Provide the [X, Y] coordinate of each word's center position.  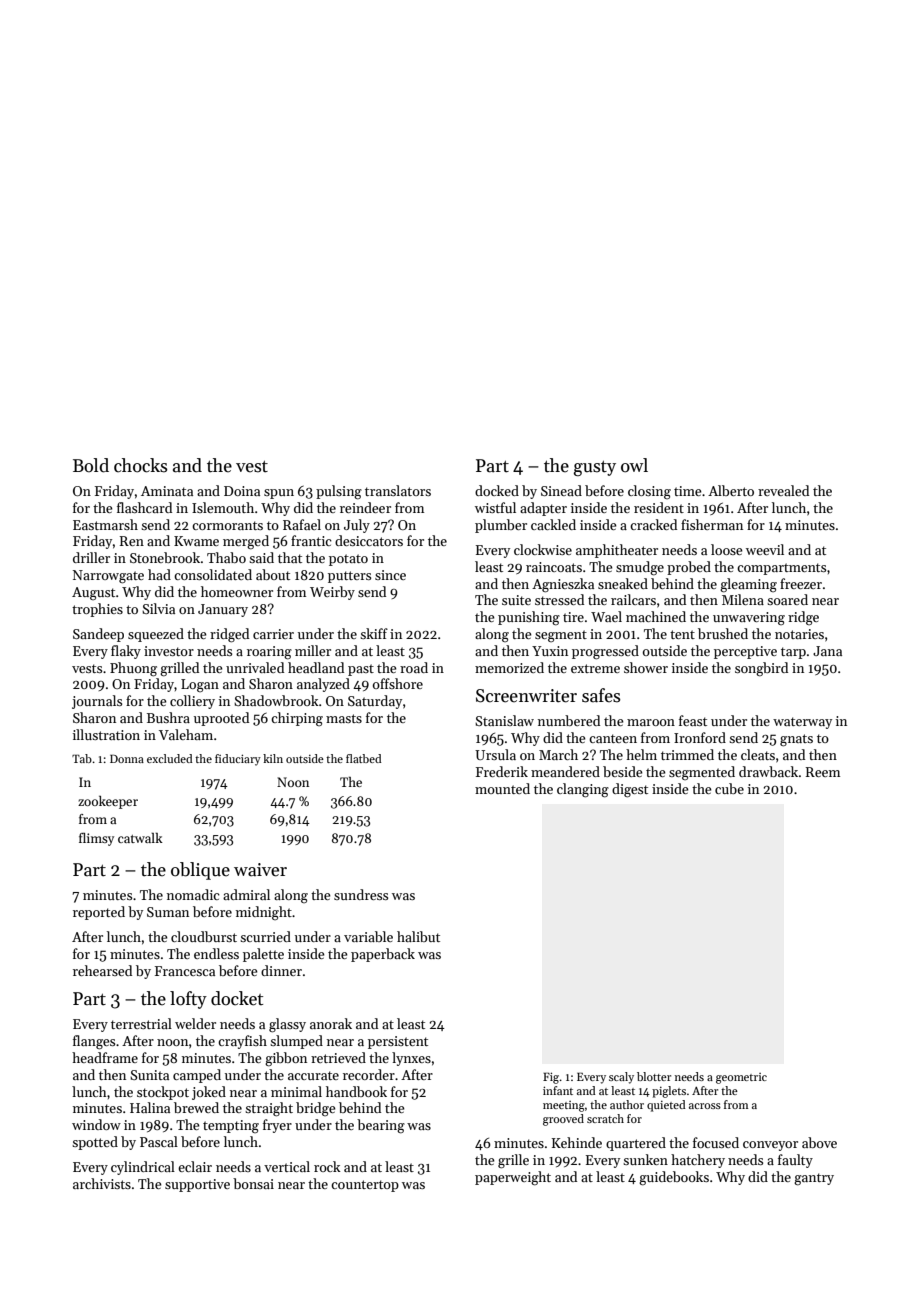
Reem [823, 772]
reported [99, 913]
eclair [195, 1166]
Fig [551, 1078]
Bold [91, 465]
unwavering [749, 618]
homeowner [237, 591]
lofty [188, 1000]
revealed [783, 490]
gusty [595, 468]
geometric [741, 1078]
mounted [502, 788]
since [390, 575]
